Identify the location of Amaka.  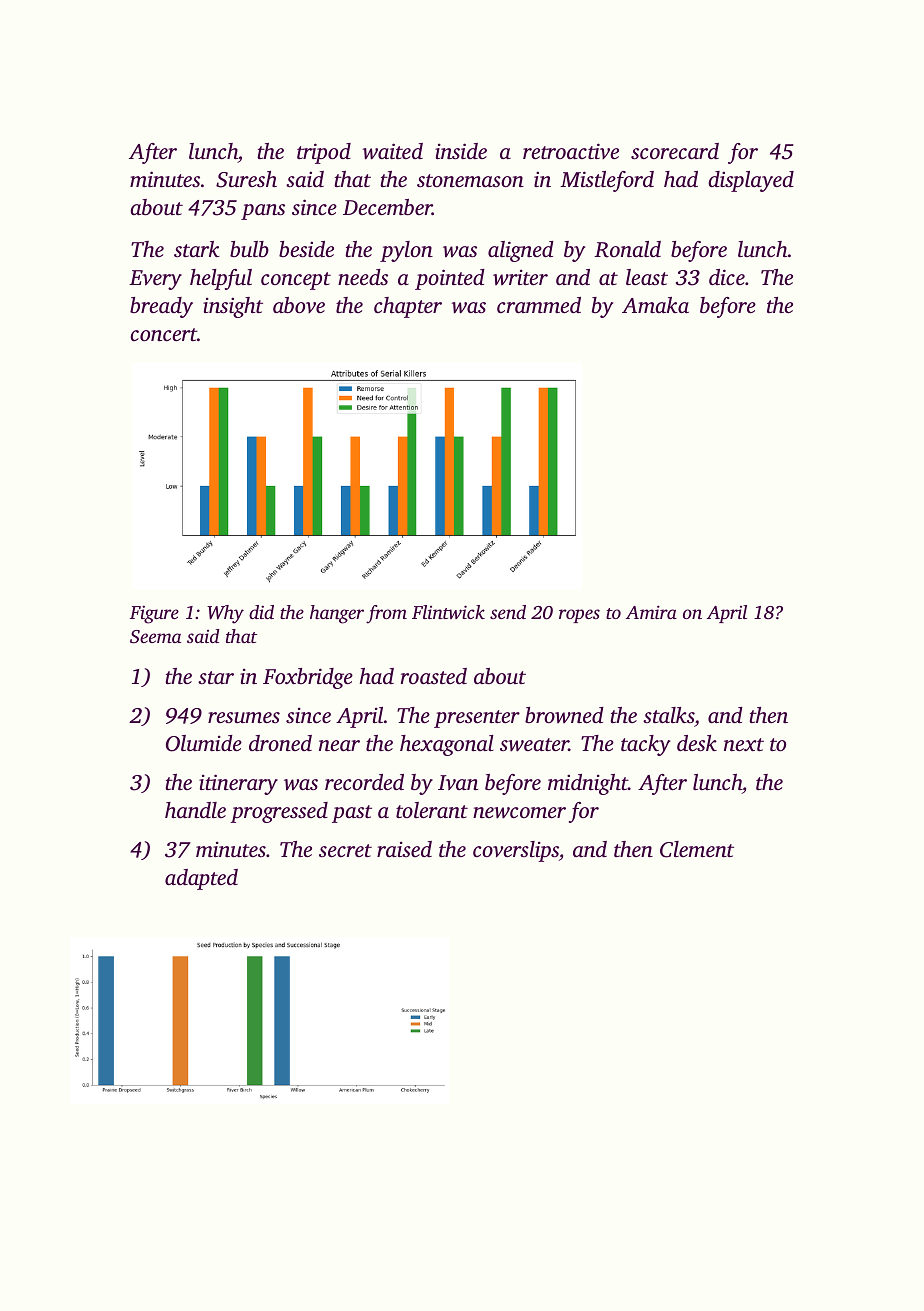
(655, 305).
